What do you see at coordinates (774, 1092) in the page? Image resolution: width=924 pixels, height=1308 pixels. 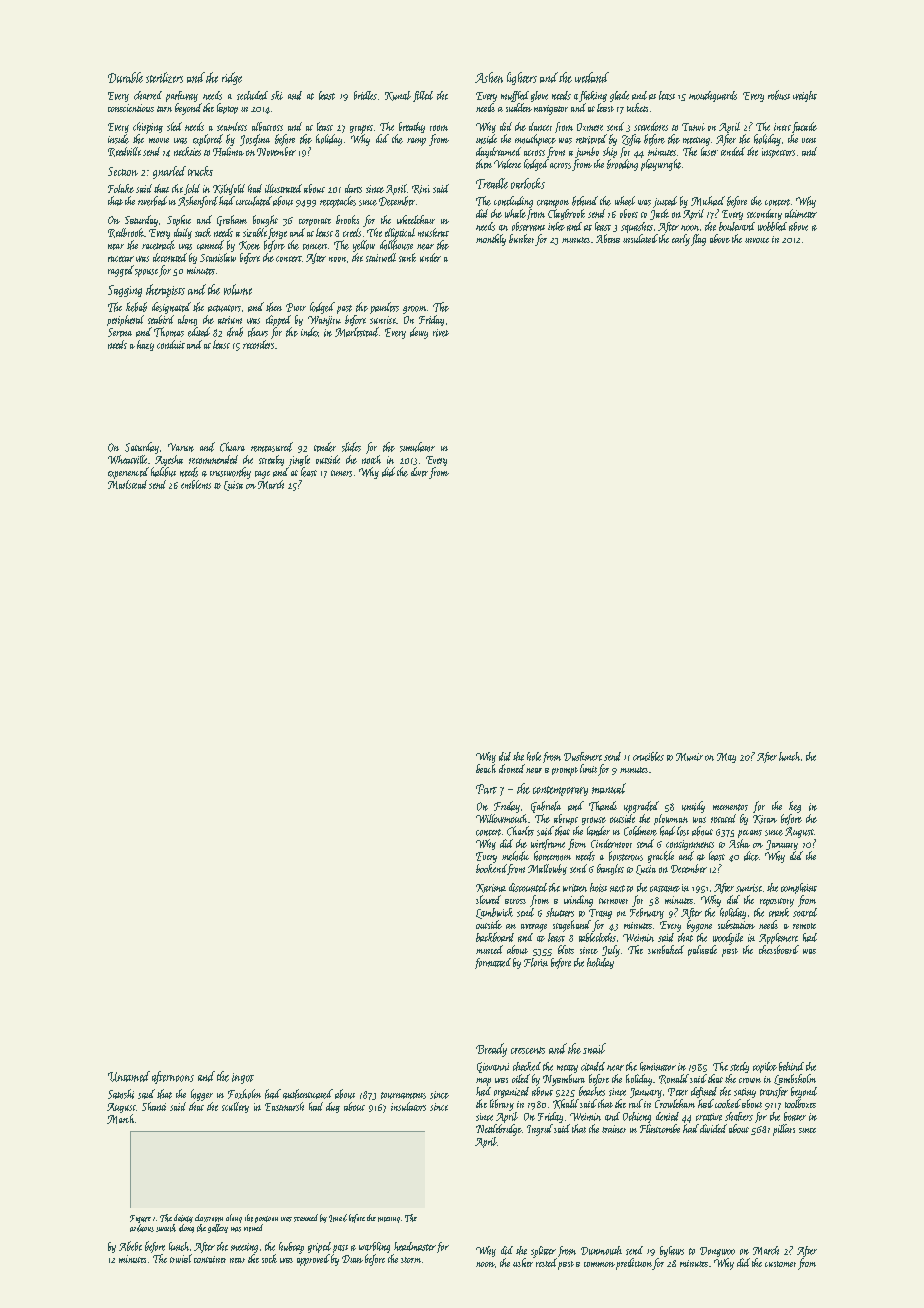 I see `transfer` at bounding box center [774, 1092].
